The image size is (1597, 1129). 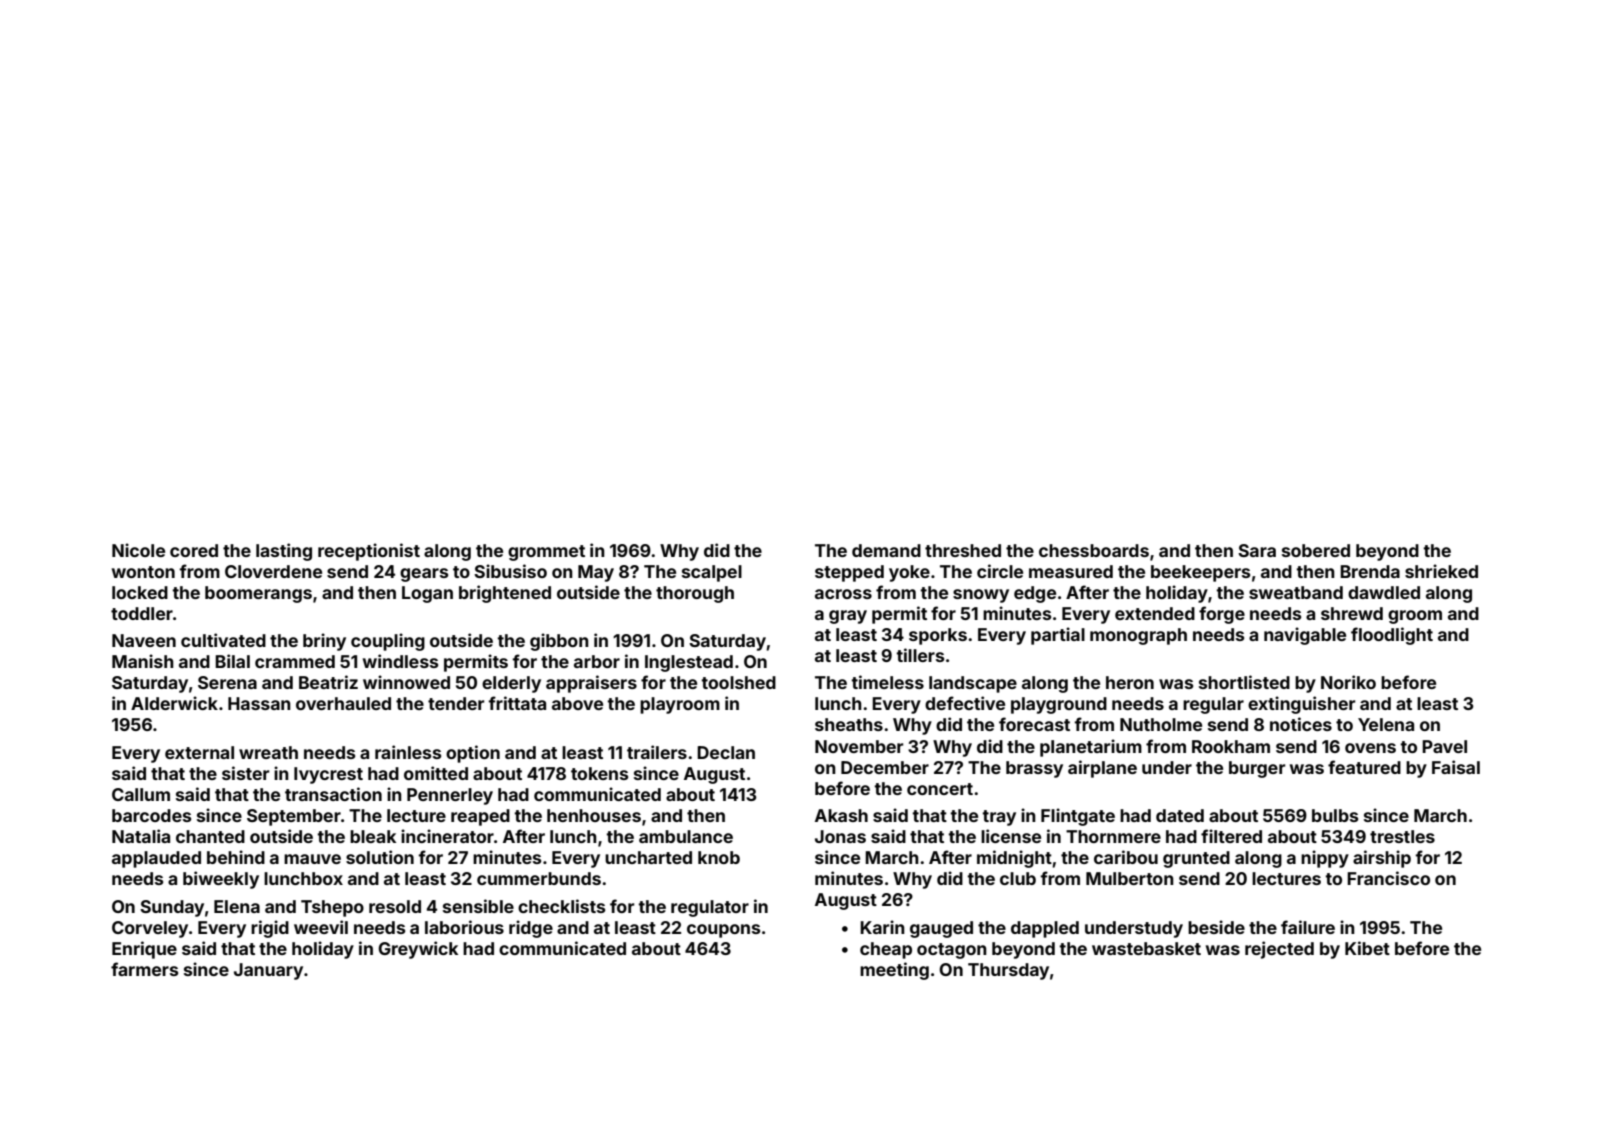 What do you see at coordinates (144, 969) in the screenshot?
I see `farmers` at bounding box center [144, 969].
